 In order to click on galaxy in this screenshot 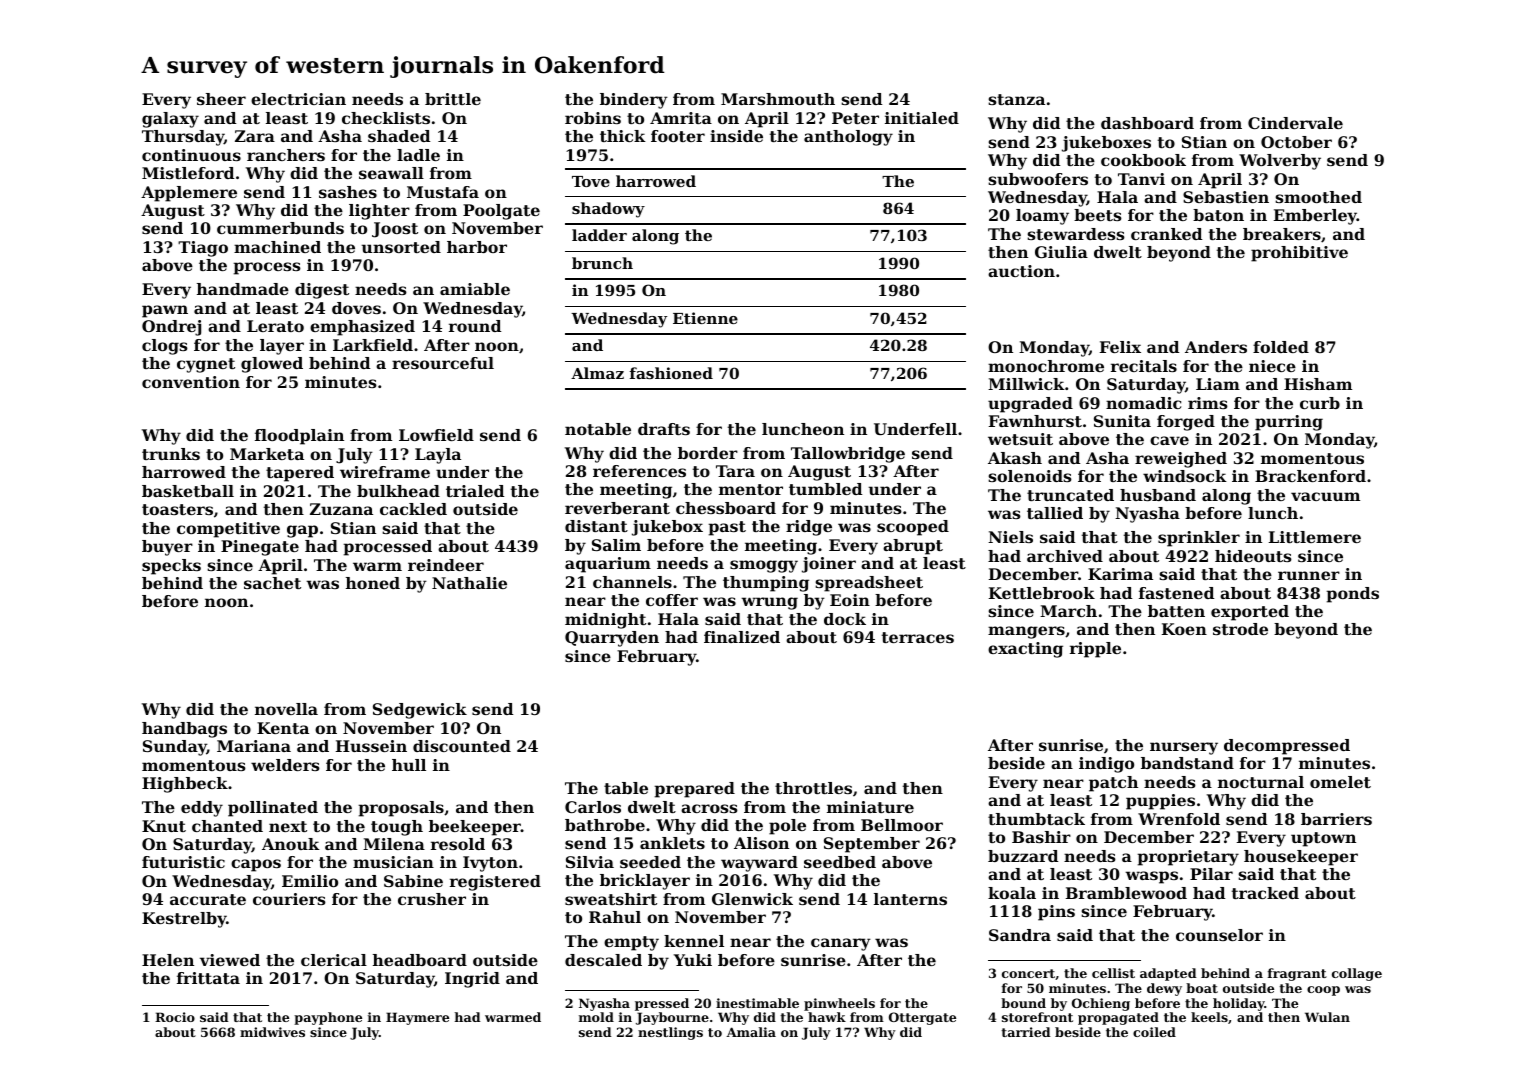, I will do `click(170, 120)`.
